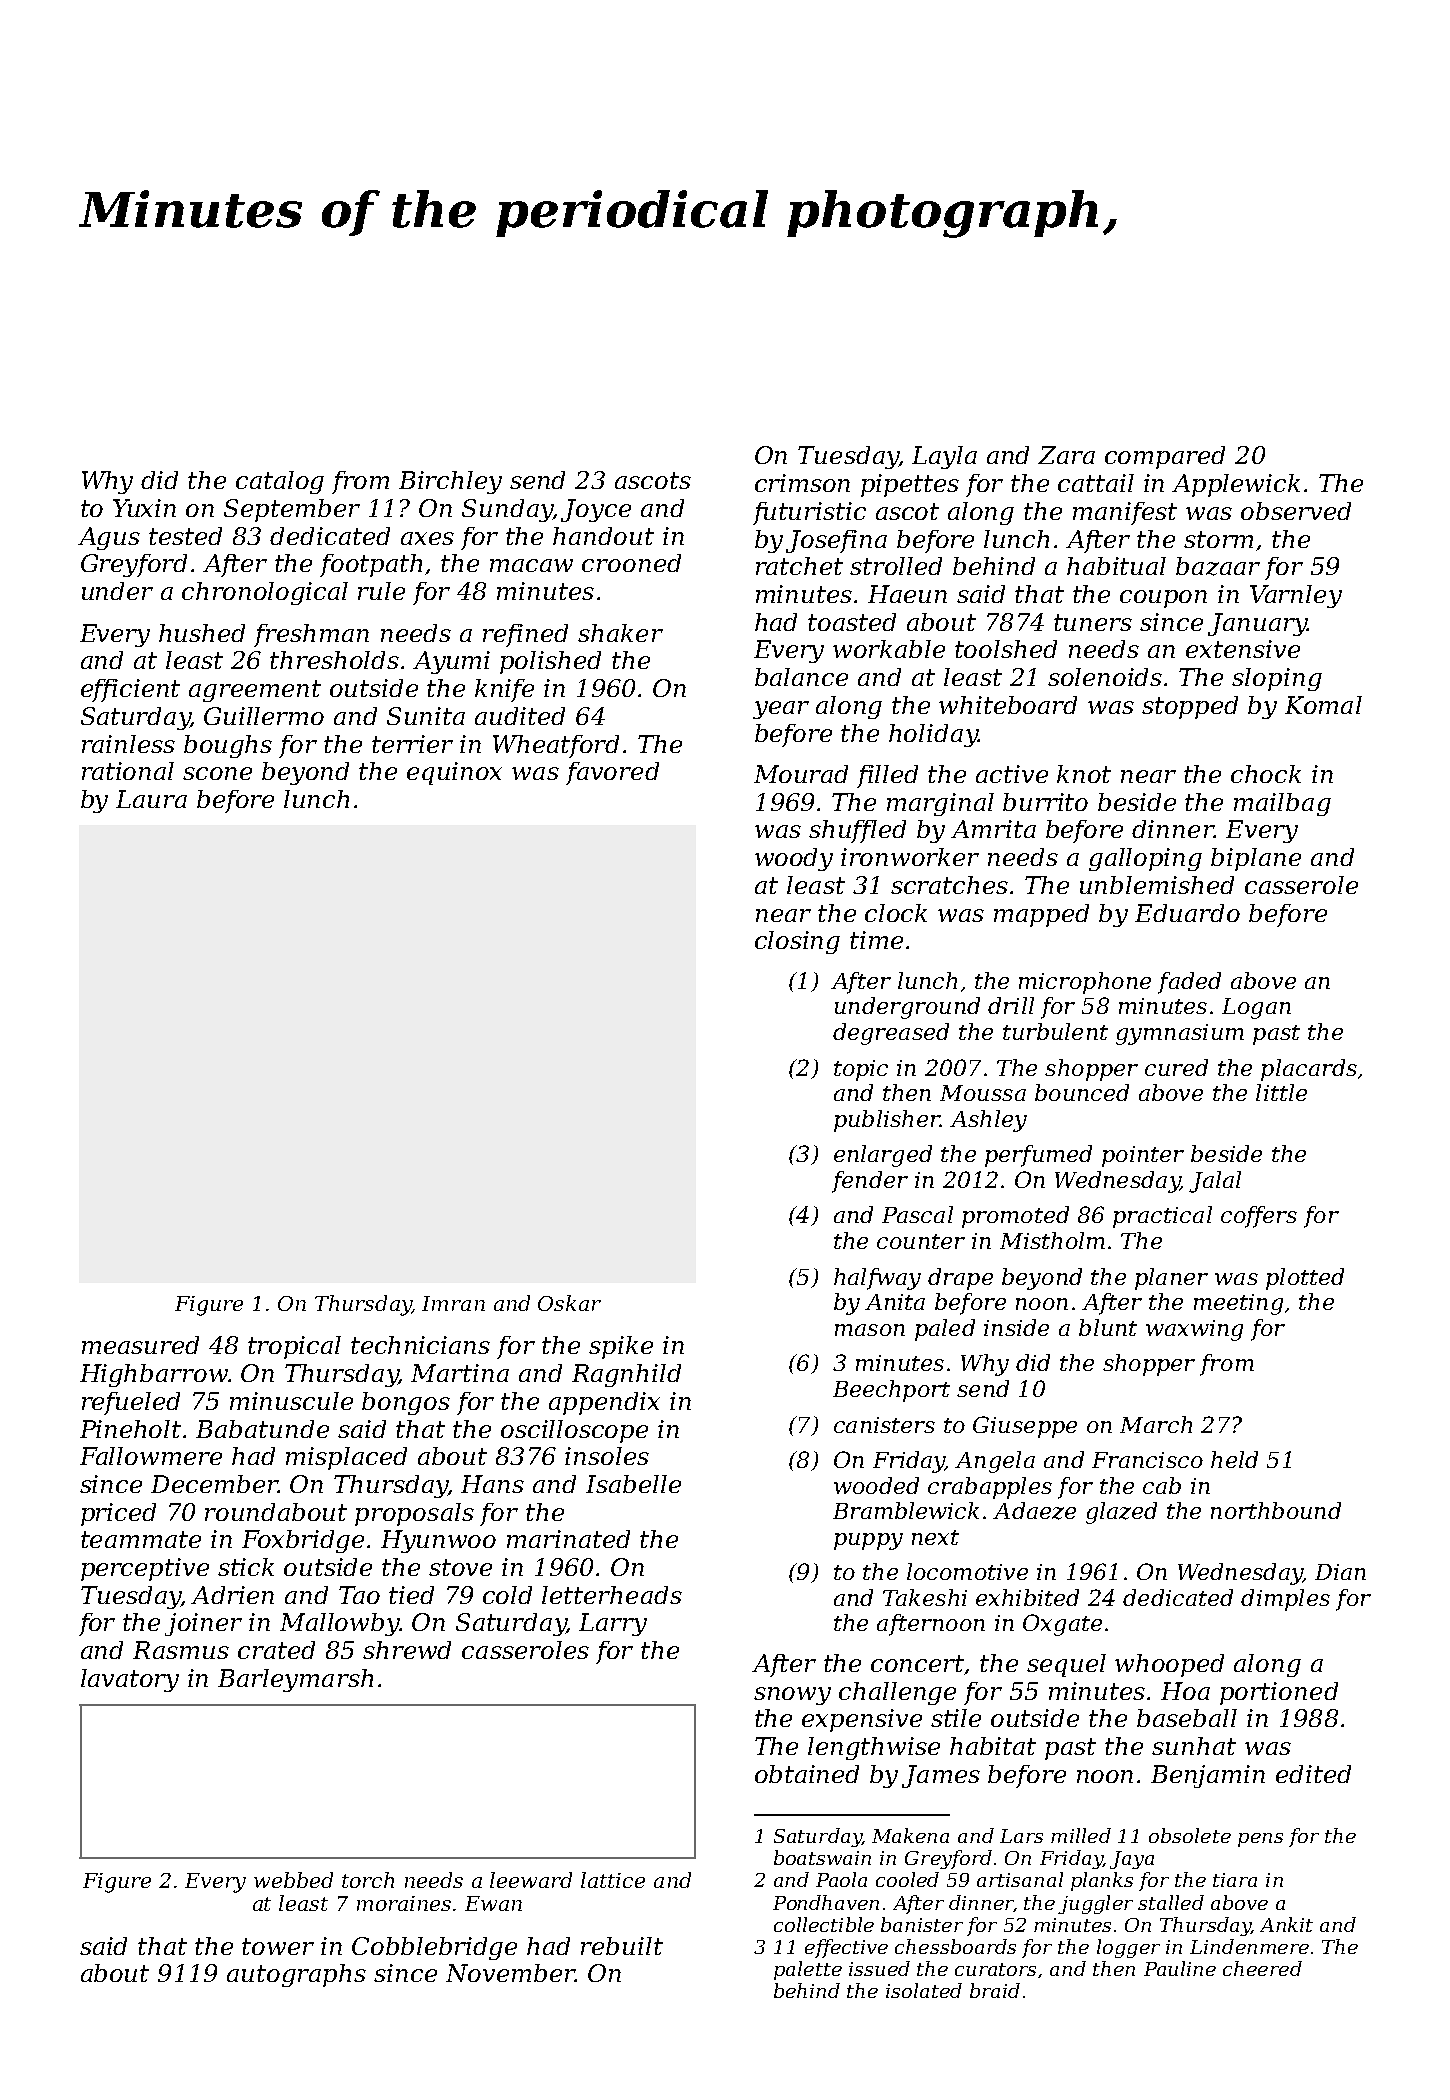  Describe the element at coordinates (368, 1880) in the screenshot. I see `torch` at that location.
